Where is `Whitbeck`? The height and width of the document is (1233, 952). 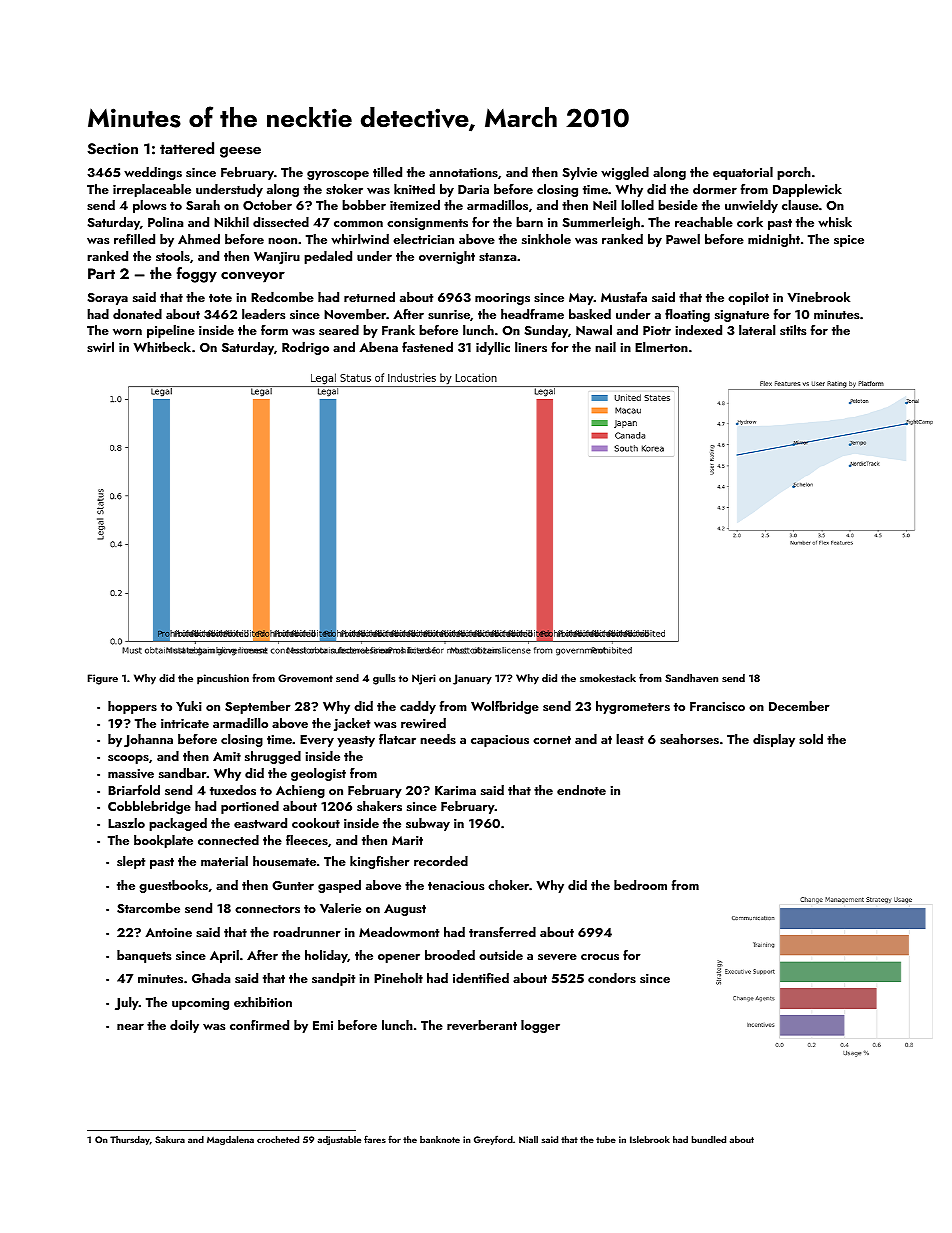 Whitbeck is located at coordinates (162, 347).
